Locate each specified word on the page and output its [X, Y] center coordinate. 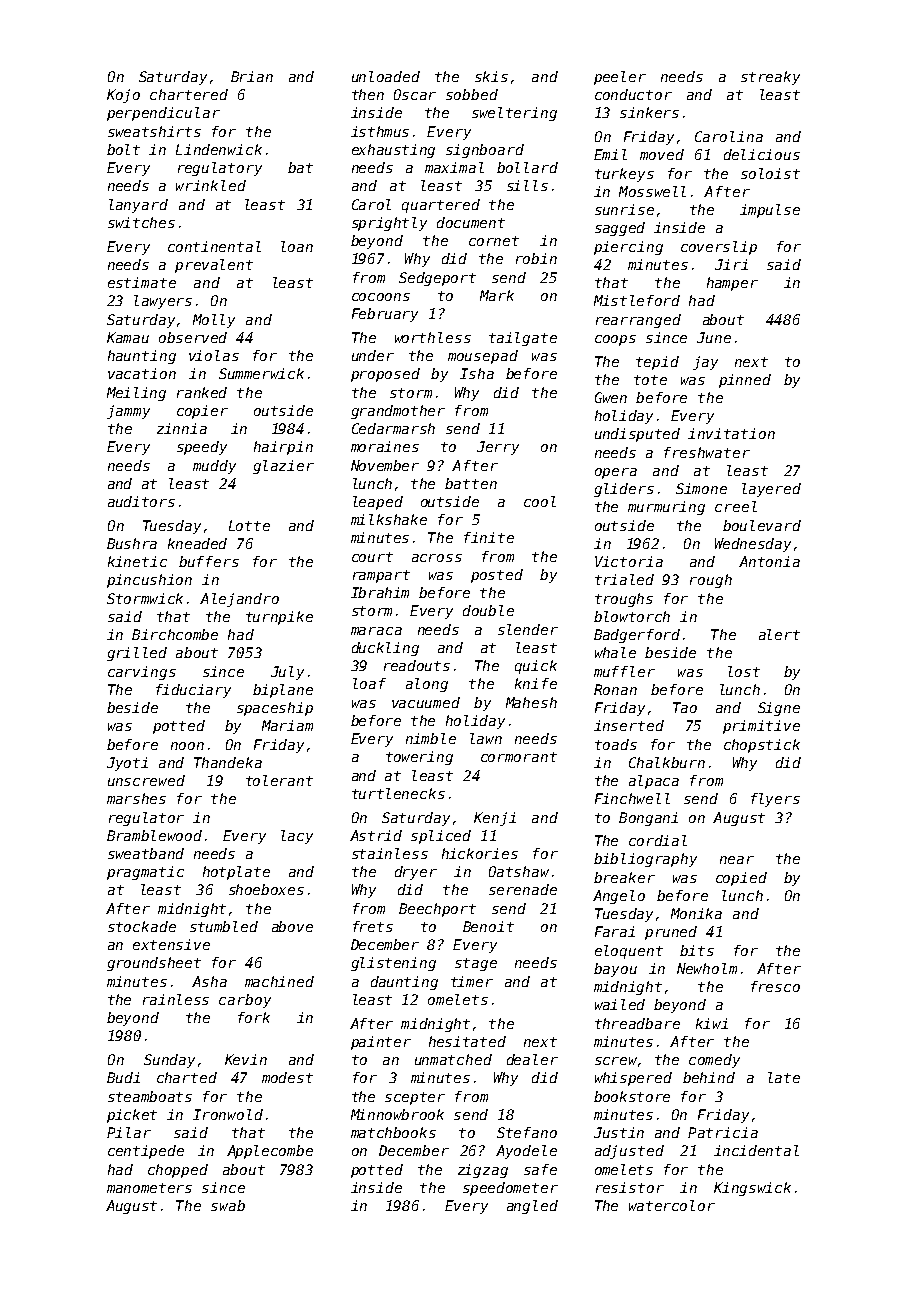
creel [736, 506]
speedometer [510, 1189]
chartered [189, 94]
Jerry [498, 448]
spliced [441, 837]
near [737, 860]
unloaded [386, 76]
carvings [142, 673]
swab [228, 1205]
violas [214, 355]
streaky [770, 78]
